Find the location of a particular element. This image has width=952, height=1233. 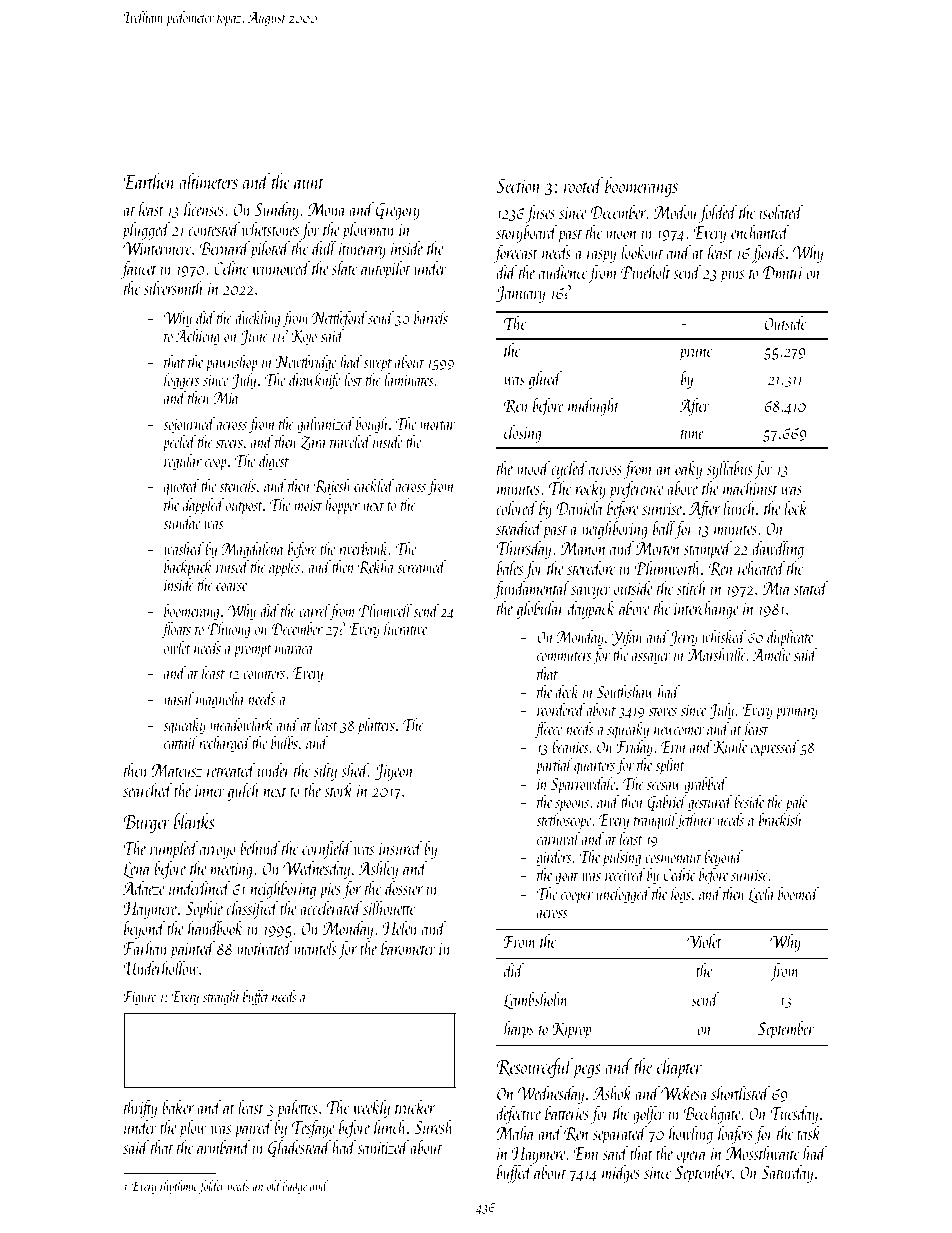

buffed is located at coordinates (515, 1174).
